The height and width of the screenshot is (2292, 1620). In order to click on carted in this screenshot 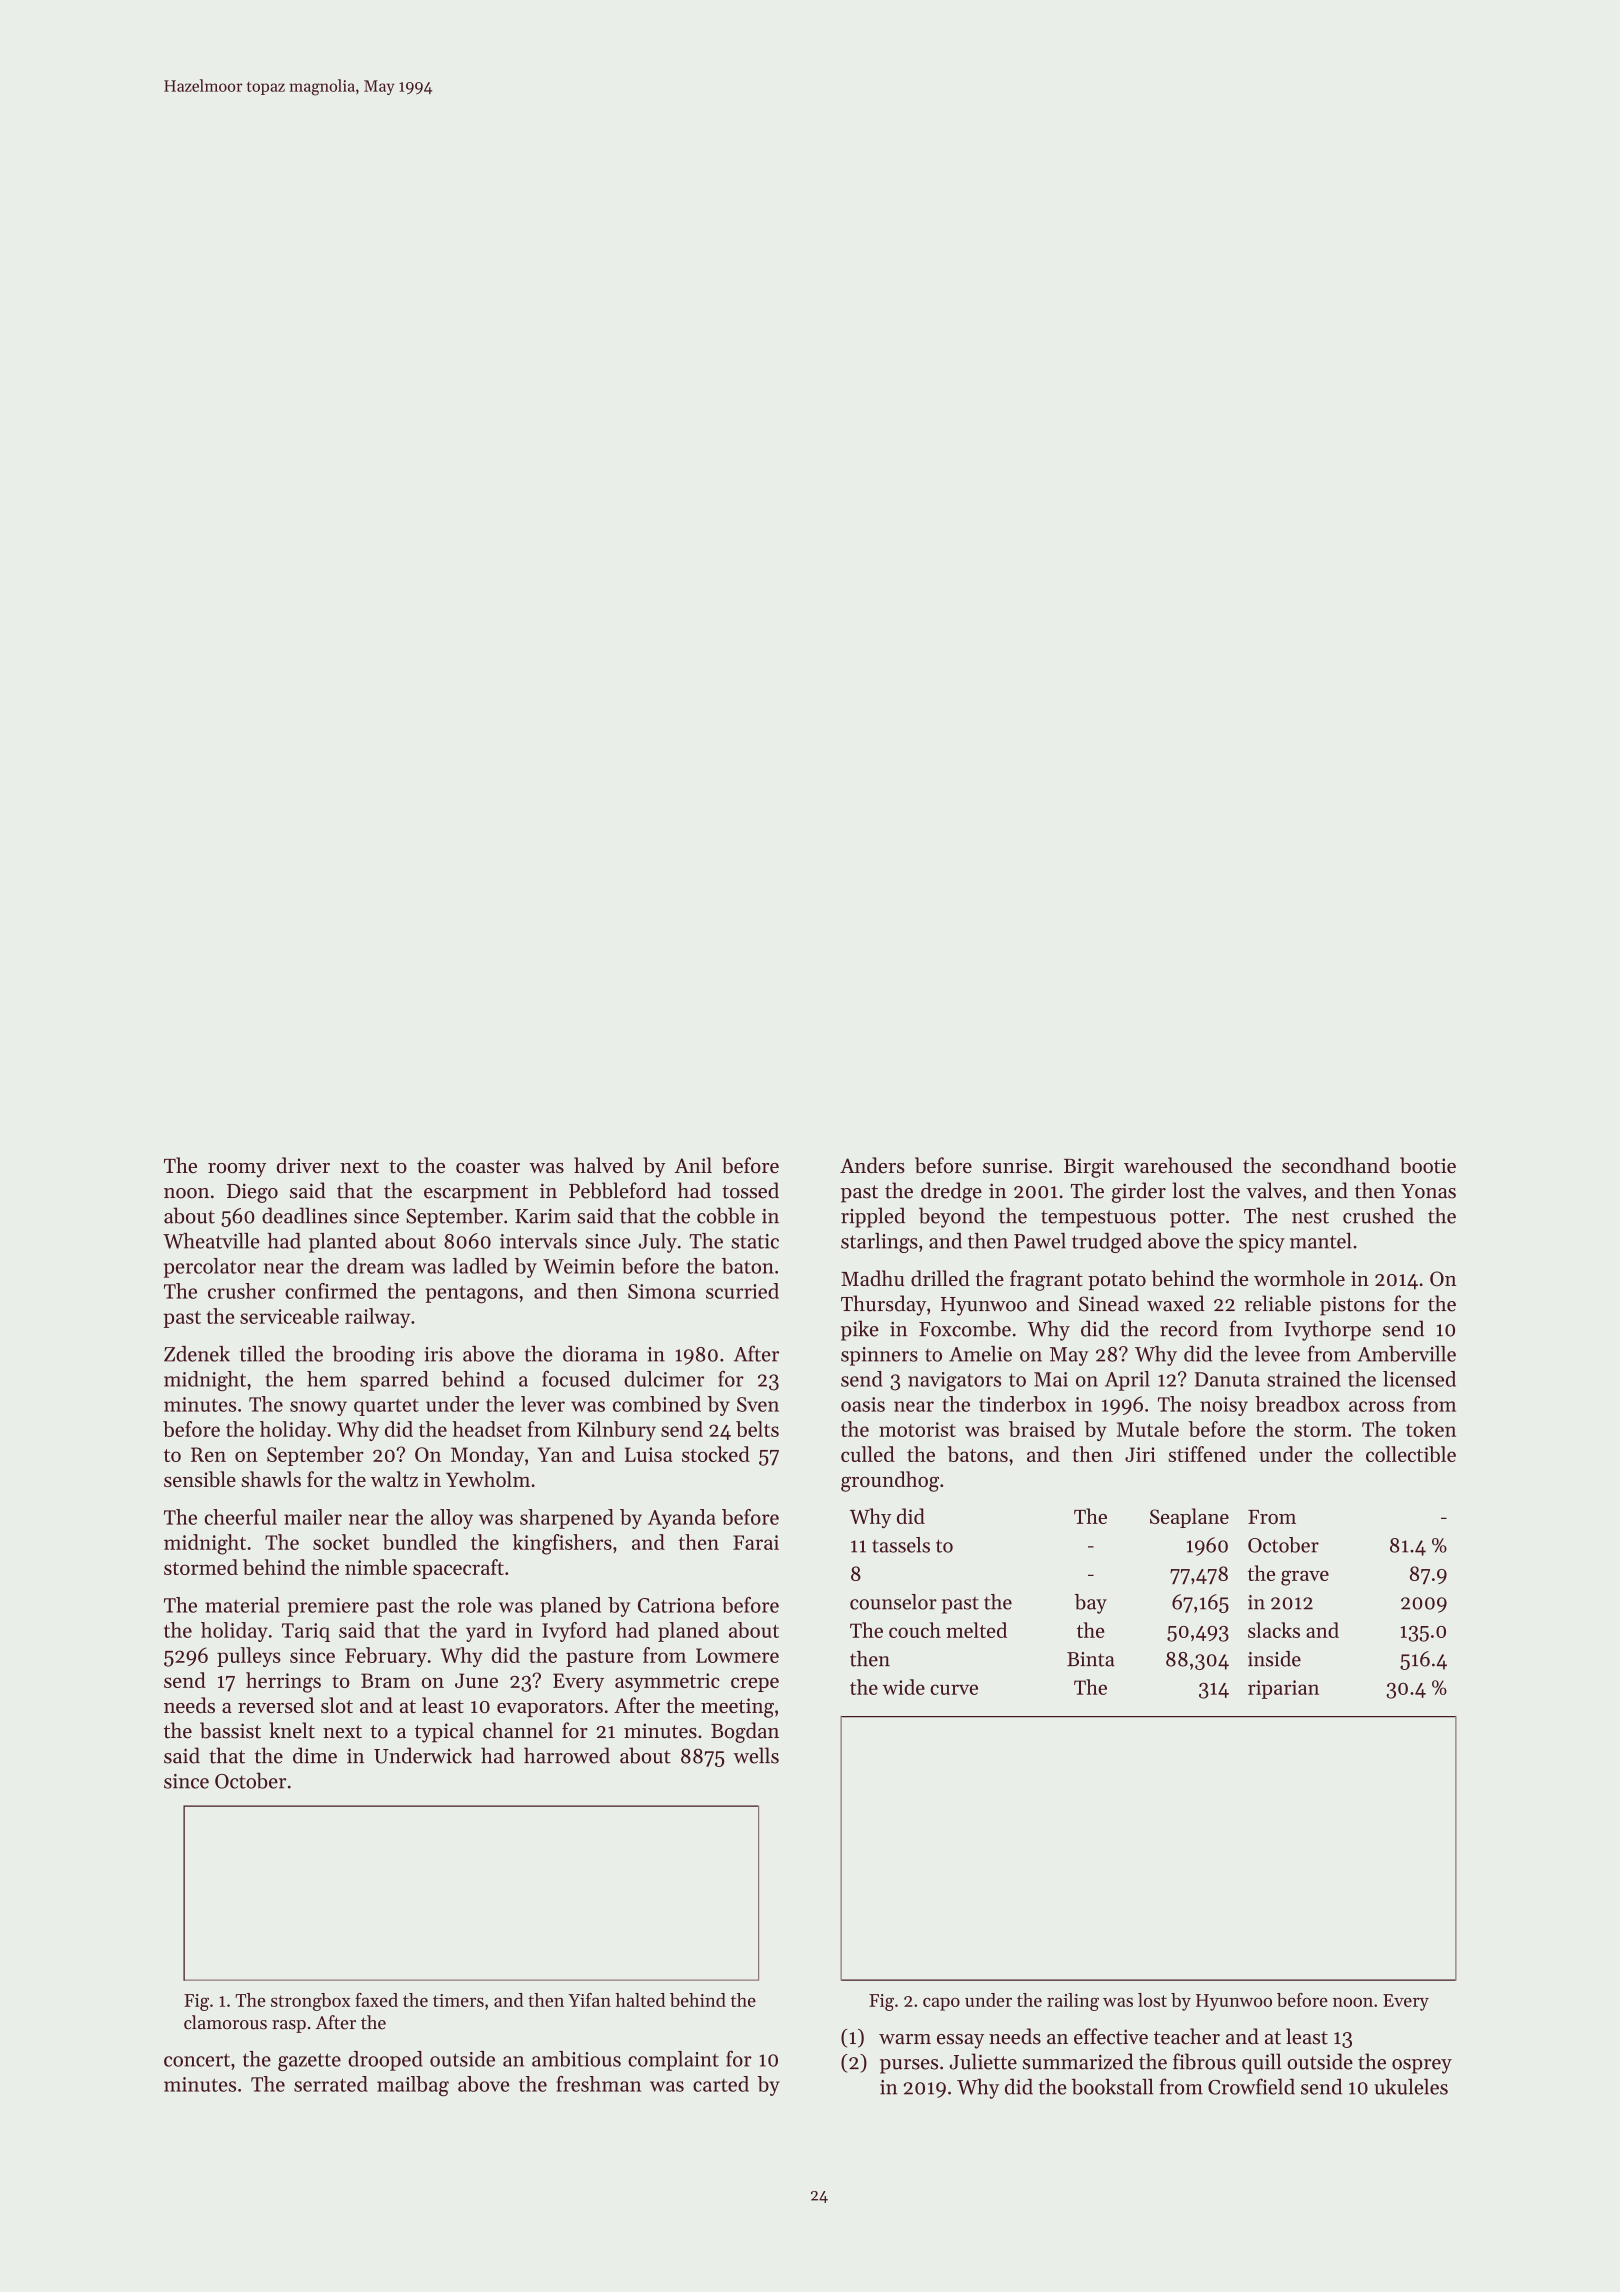, I will do `click(721, 2084)`.
